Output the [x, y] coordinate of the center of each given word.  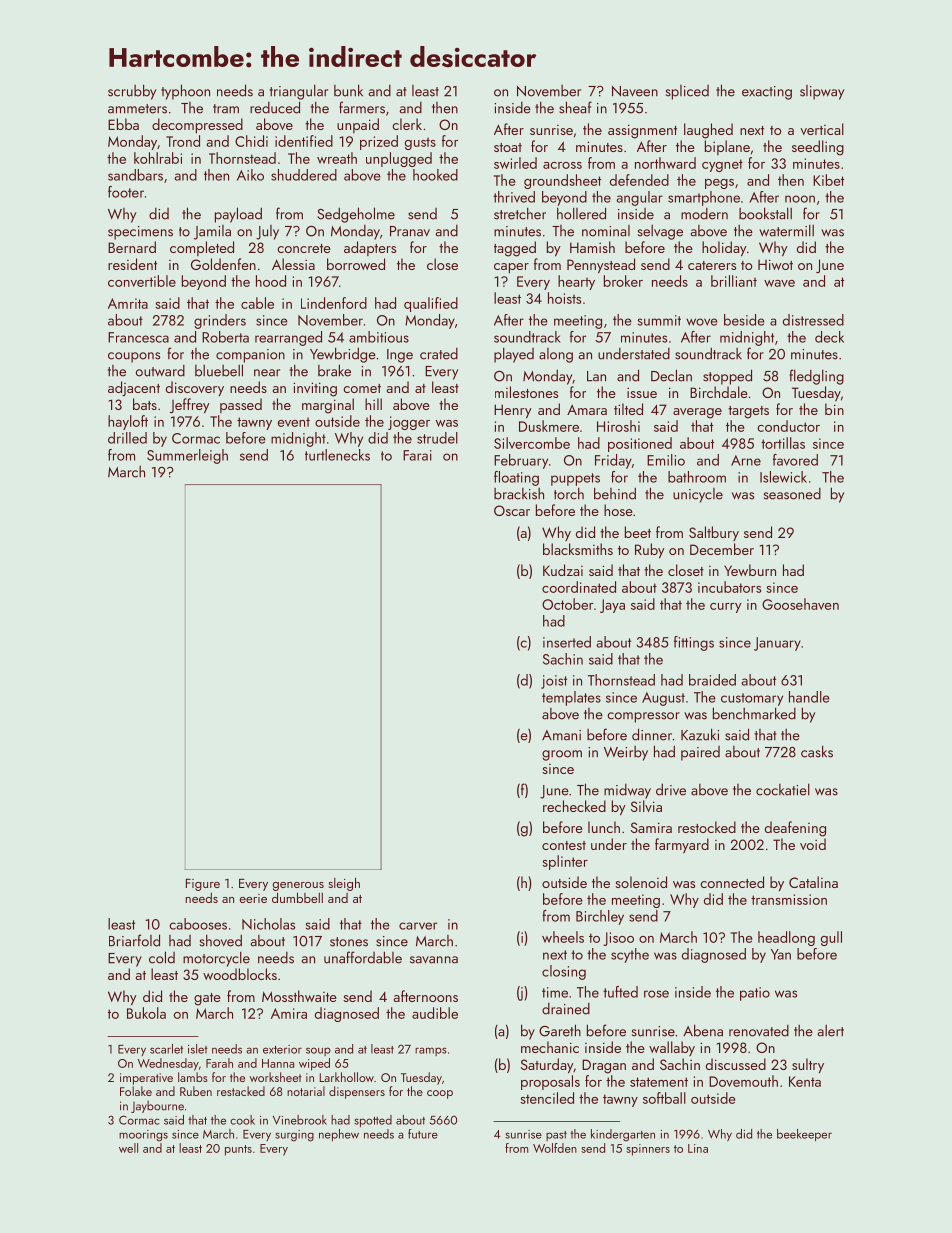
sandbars [135, 175]
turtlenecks [337, 455]
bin [834, 409]
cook [242, 1120]
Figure [203, 885]
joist [554, 682]
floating [516, 478]
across [562, 165]
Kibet [828, 180]
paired [700, 753]
